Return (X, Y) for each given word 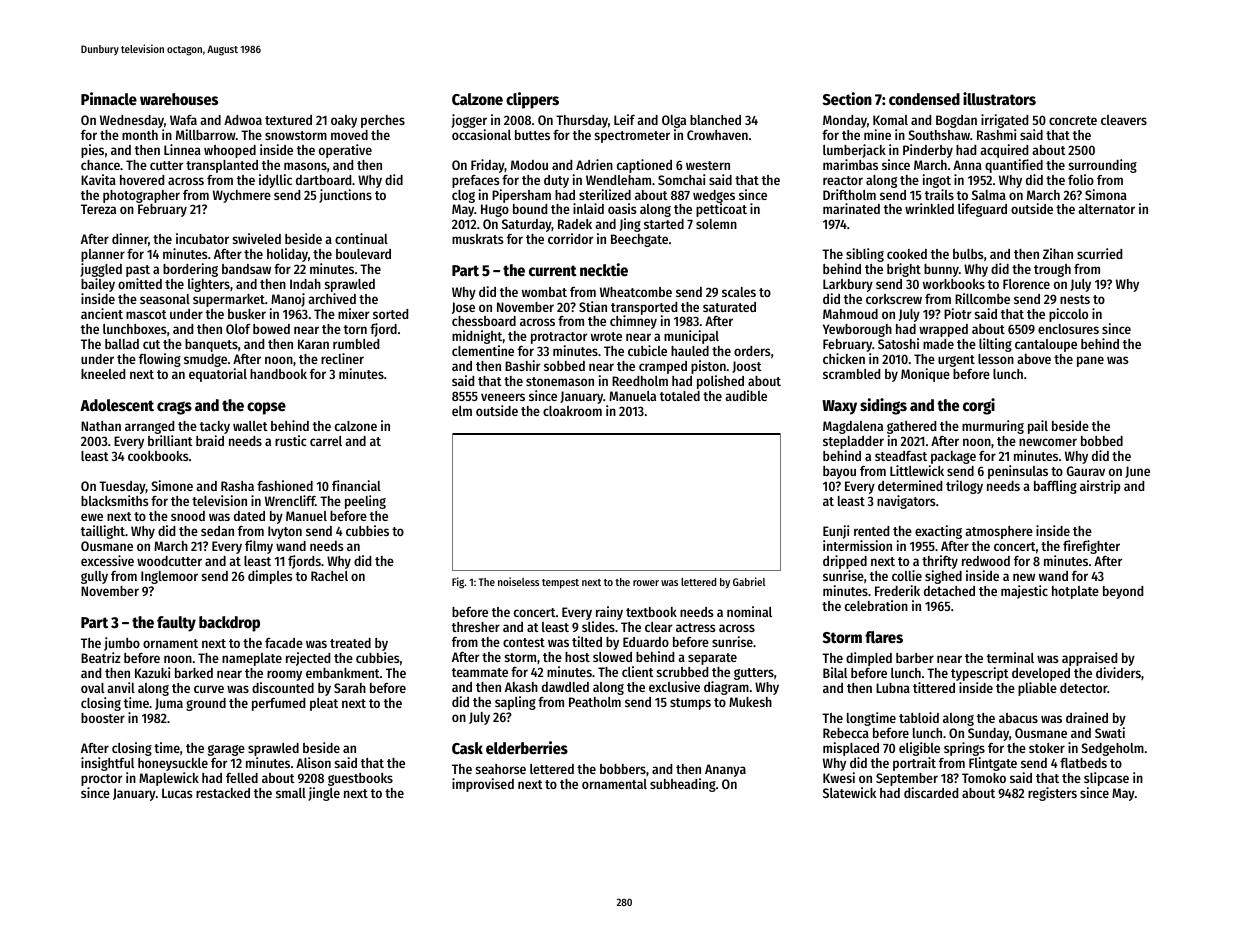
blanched (715, 120)
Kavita (98, 179)
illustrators (999, 99)
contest (524, 642)
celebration (876, 605)
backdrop (229, 624)
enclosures (1068, 329)
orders (752, 351)
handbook (278, 374)
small (291, 793)
